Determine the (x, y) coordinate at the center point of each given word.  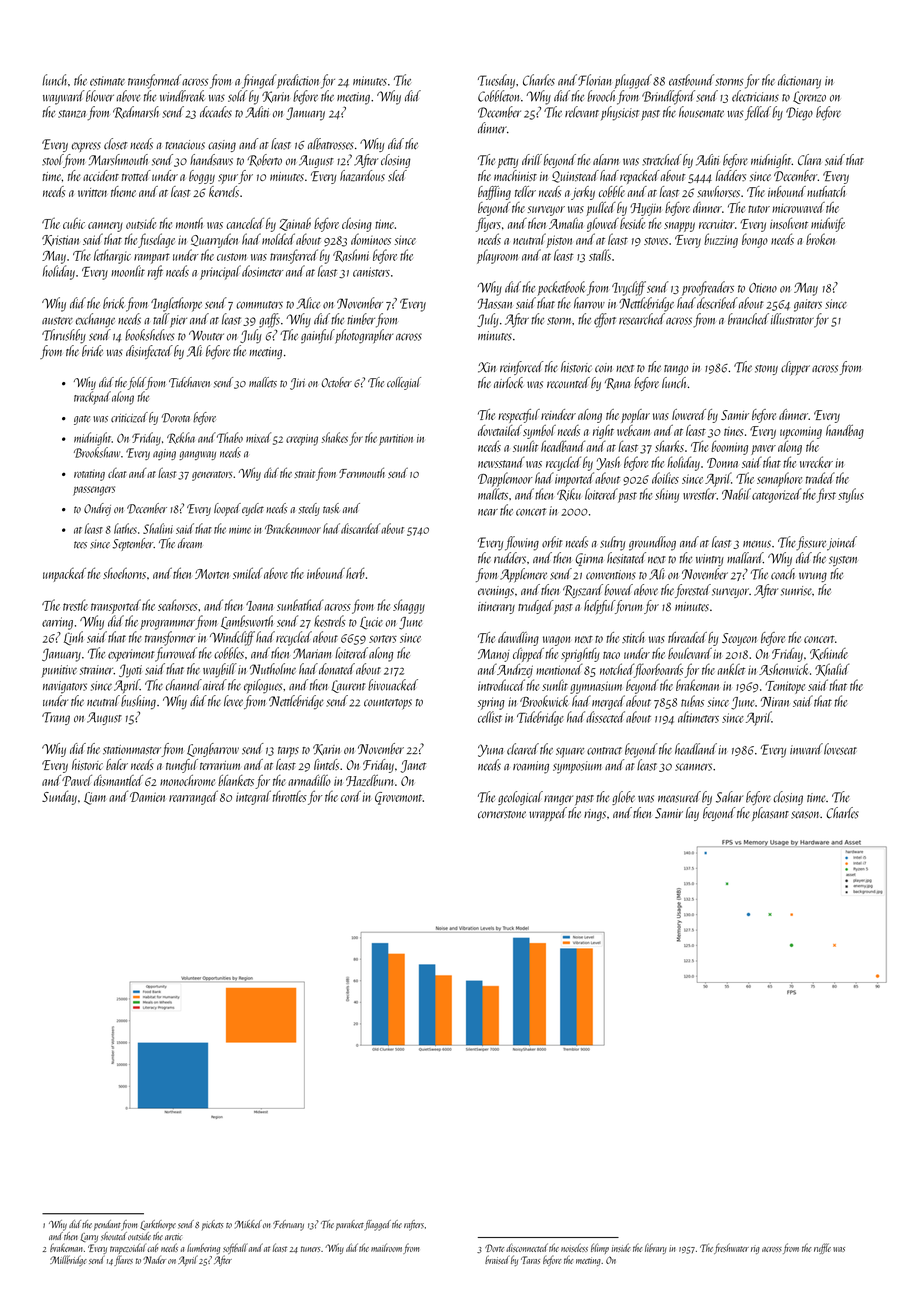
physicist (620, 113)
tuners (310, 1249)
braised (497, 1259)
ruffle (822, 1248)
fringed (259, 81)
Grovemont (399, 798)
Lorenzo (809, 97)
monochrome (187, 780)
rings (595, 815)
